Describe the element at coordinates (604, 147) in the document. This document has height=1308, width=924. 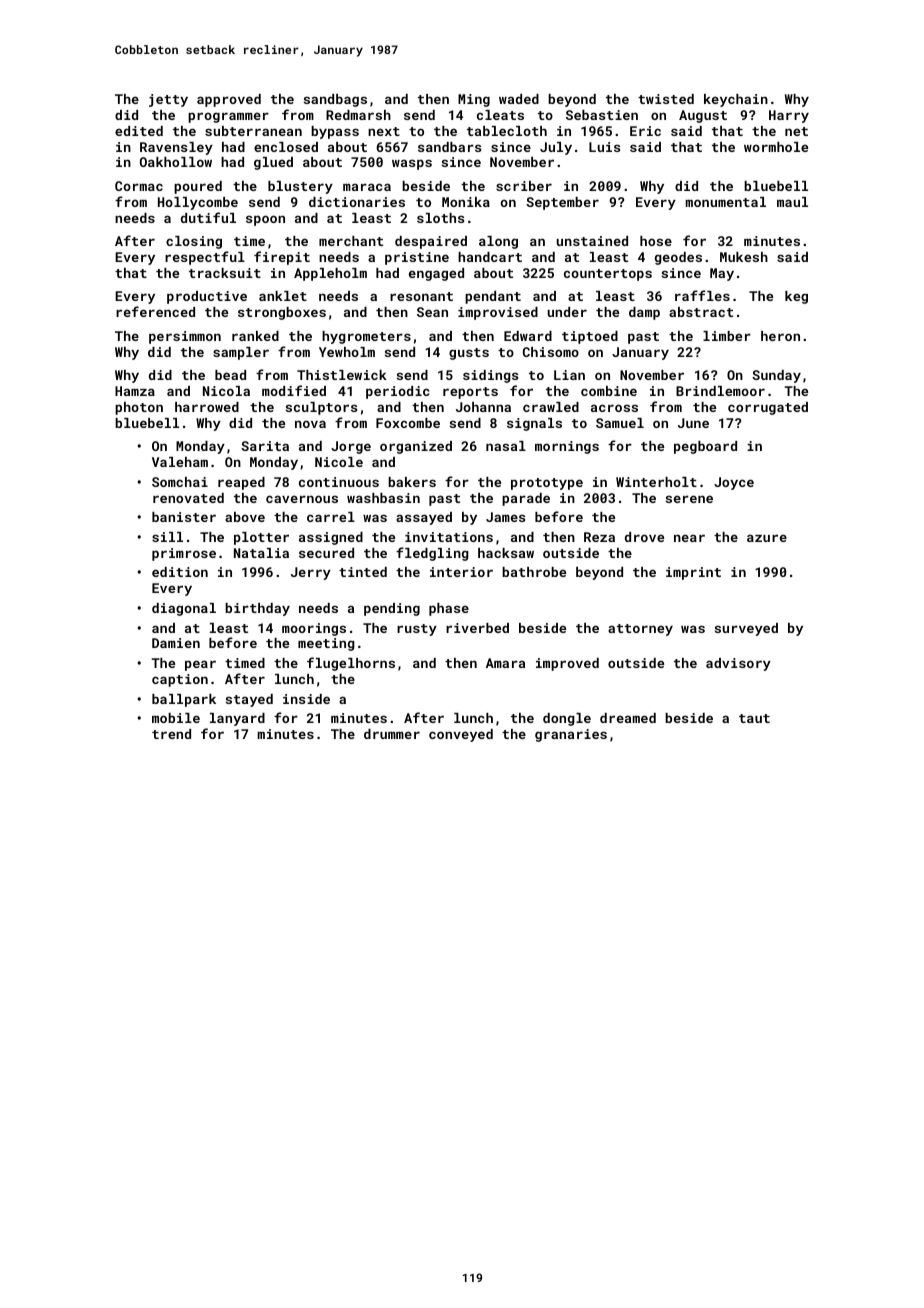
I see `Luis` at that location.
